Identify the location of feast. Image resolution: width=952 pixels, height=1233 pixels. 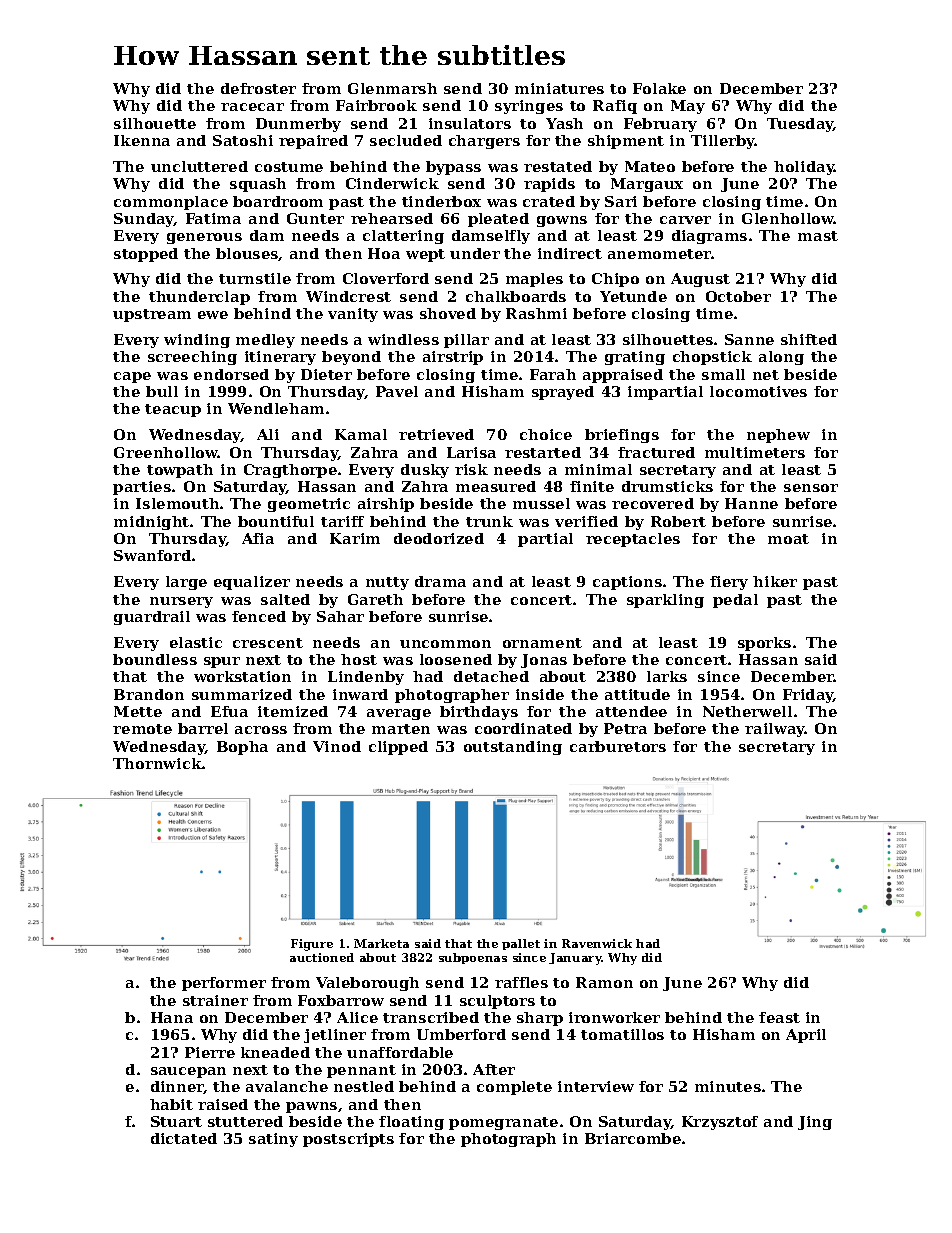
(779, 1017).
